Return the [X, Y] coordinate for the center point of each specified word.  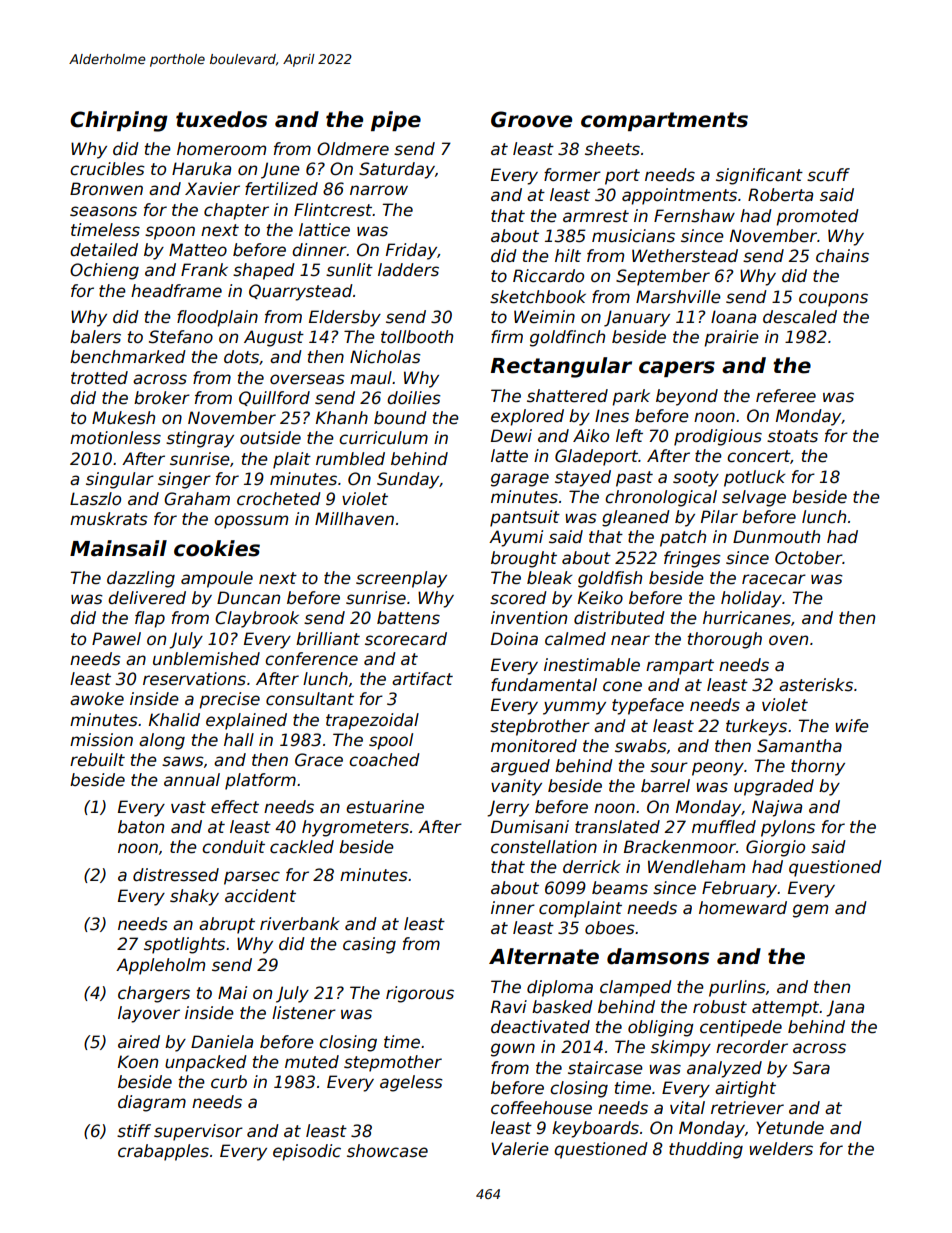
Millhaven [354, 519]
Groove [531, 119]
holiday [751, 599]
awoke [97, 699]
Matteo [198, 250]
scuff [828, 175]
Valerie [520, 1149]
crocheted [279, 499]
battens [408, 618]
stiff [134, 1131]
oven [788, 640]
